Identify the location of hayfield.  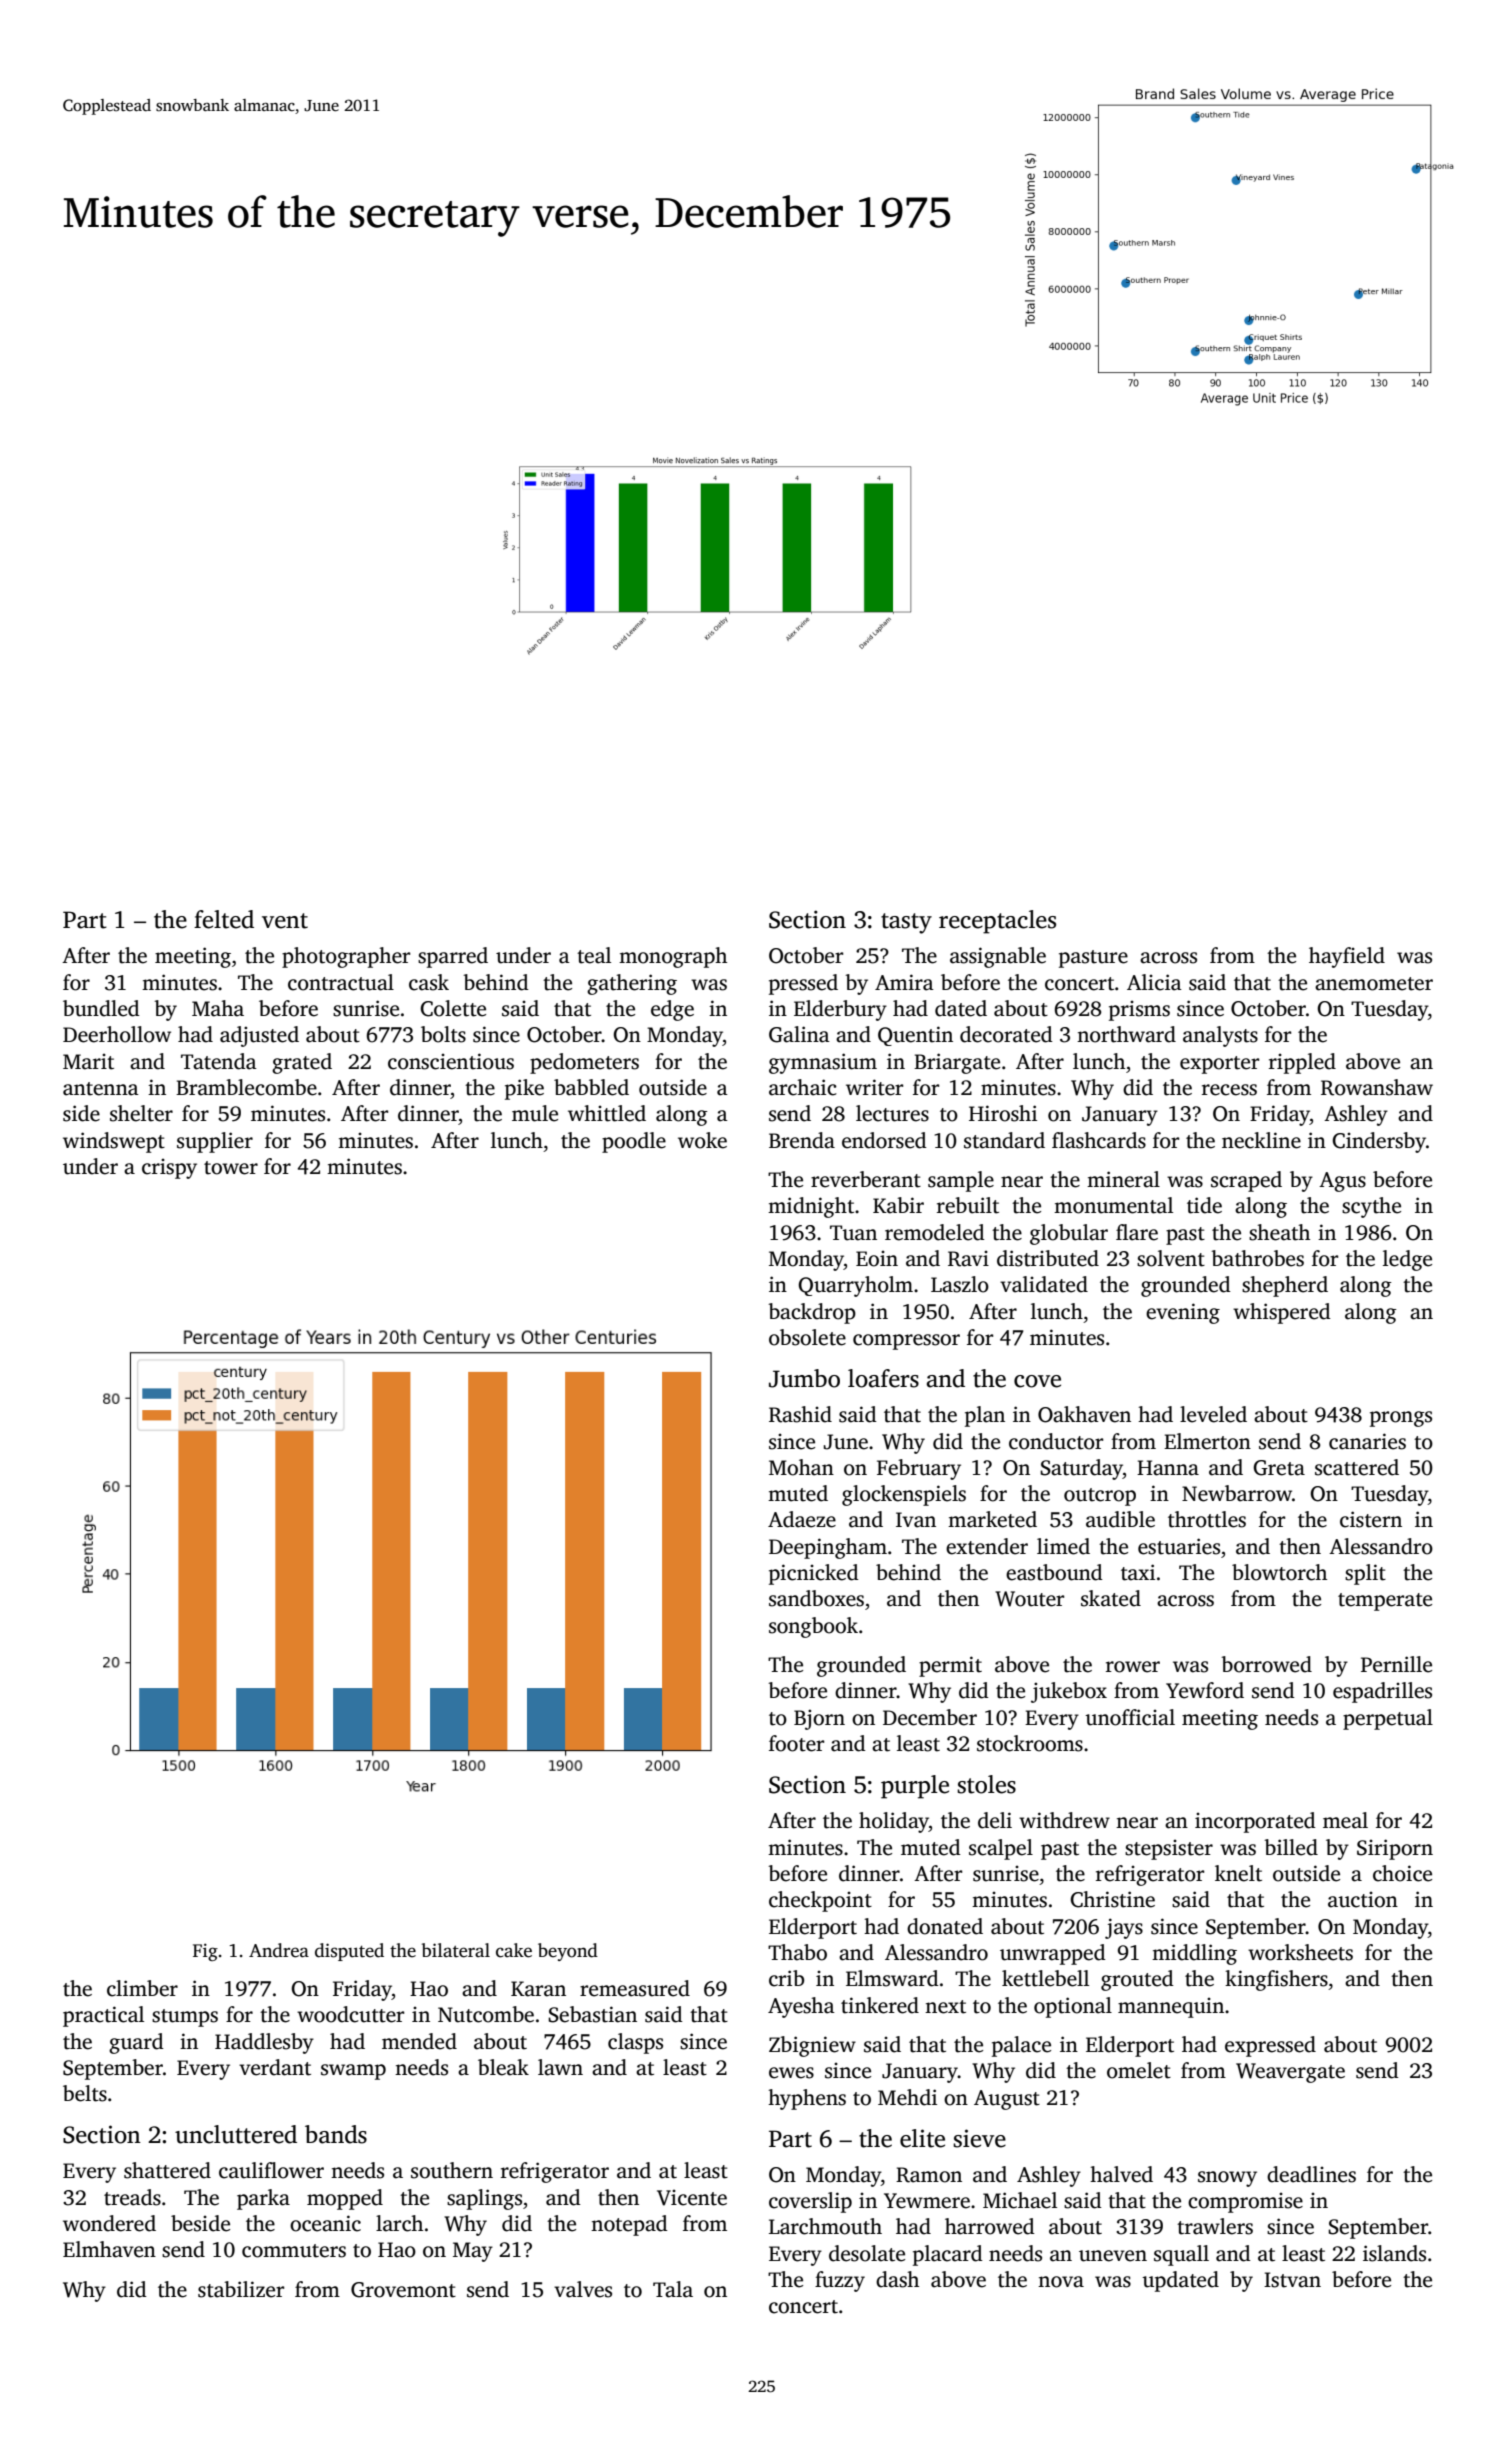
(1347, 957).
